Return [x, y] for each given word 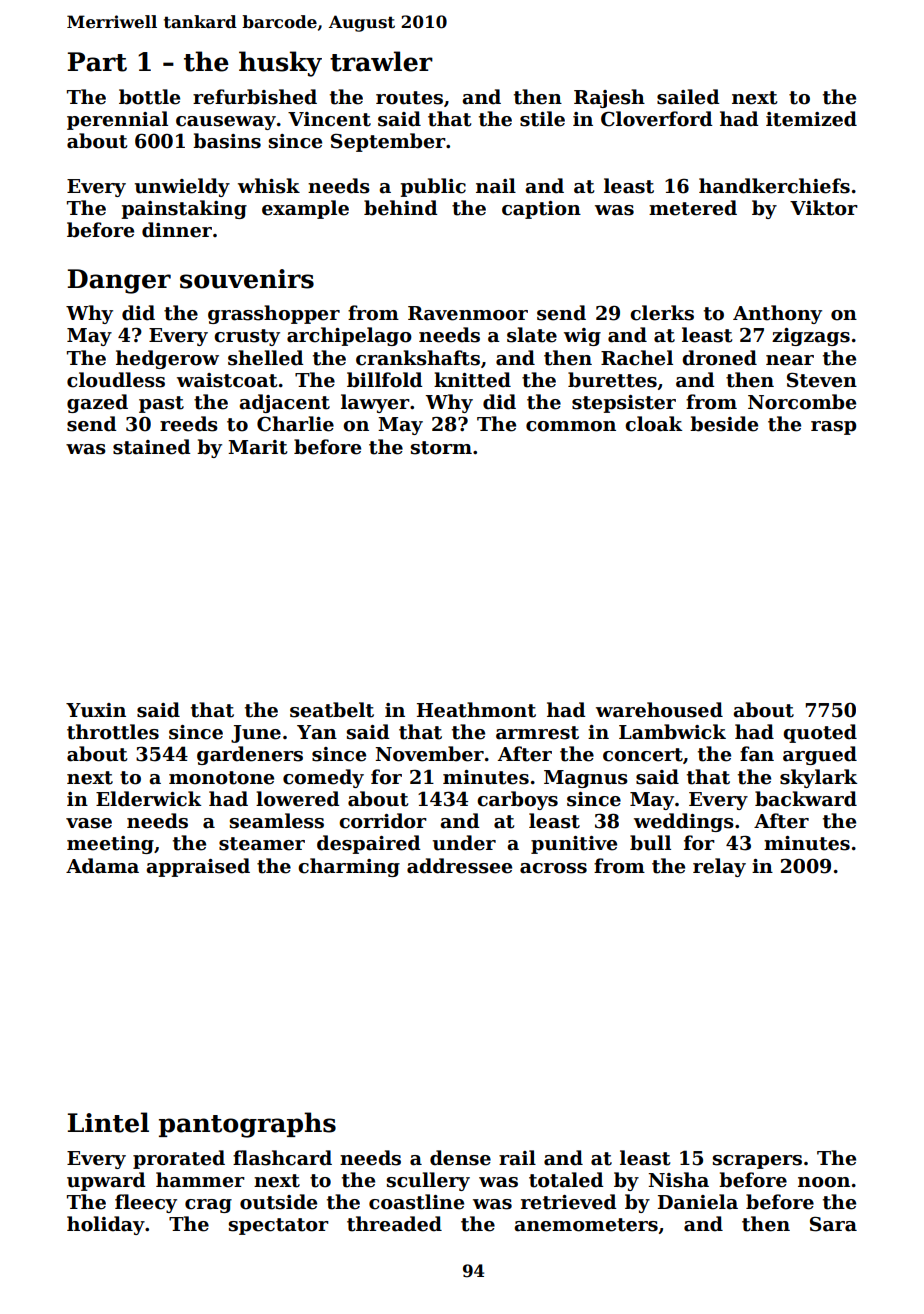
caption [541, 210]
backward [806, 799]
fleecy [146, 1203]
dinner [177, 230]
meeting [110, 845]
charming [349, 867]
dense [460, 1158]
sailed [688, 97]
